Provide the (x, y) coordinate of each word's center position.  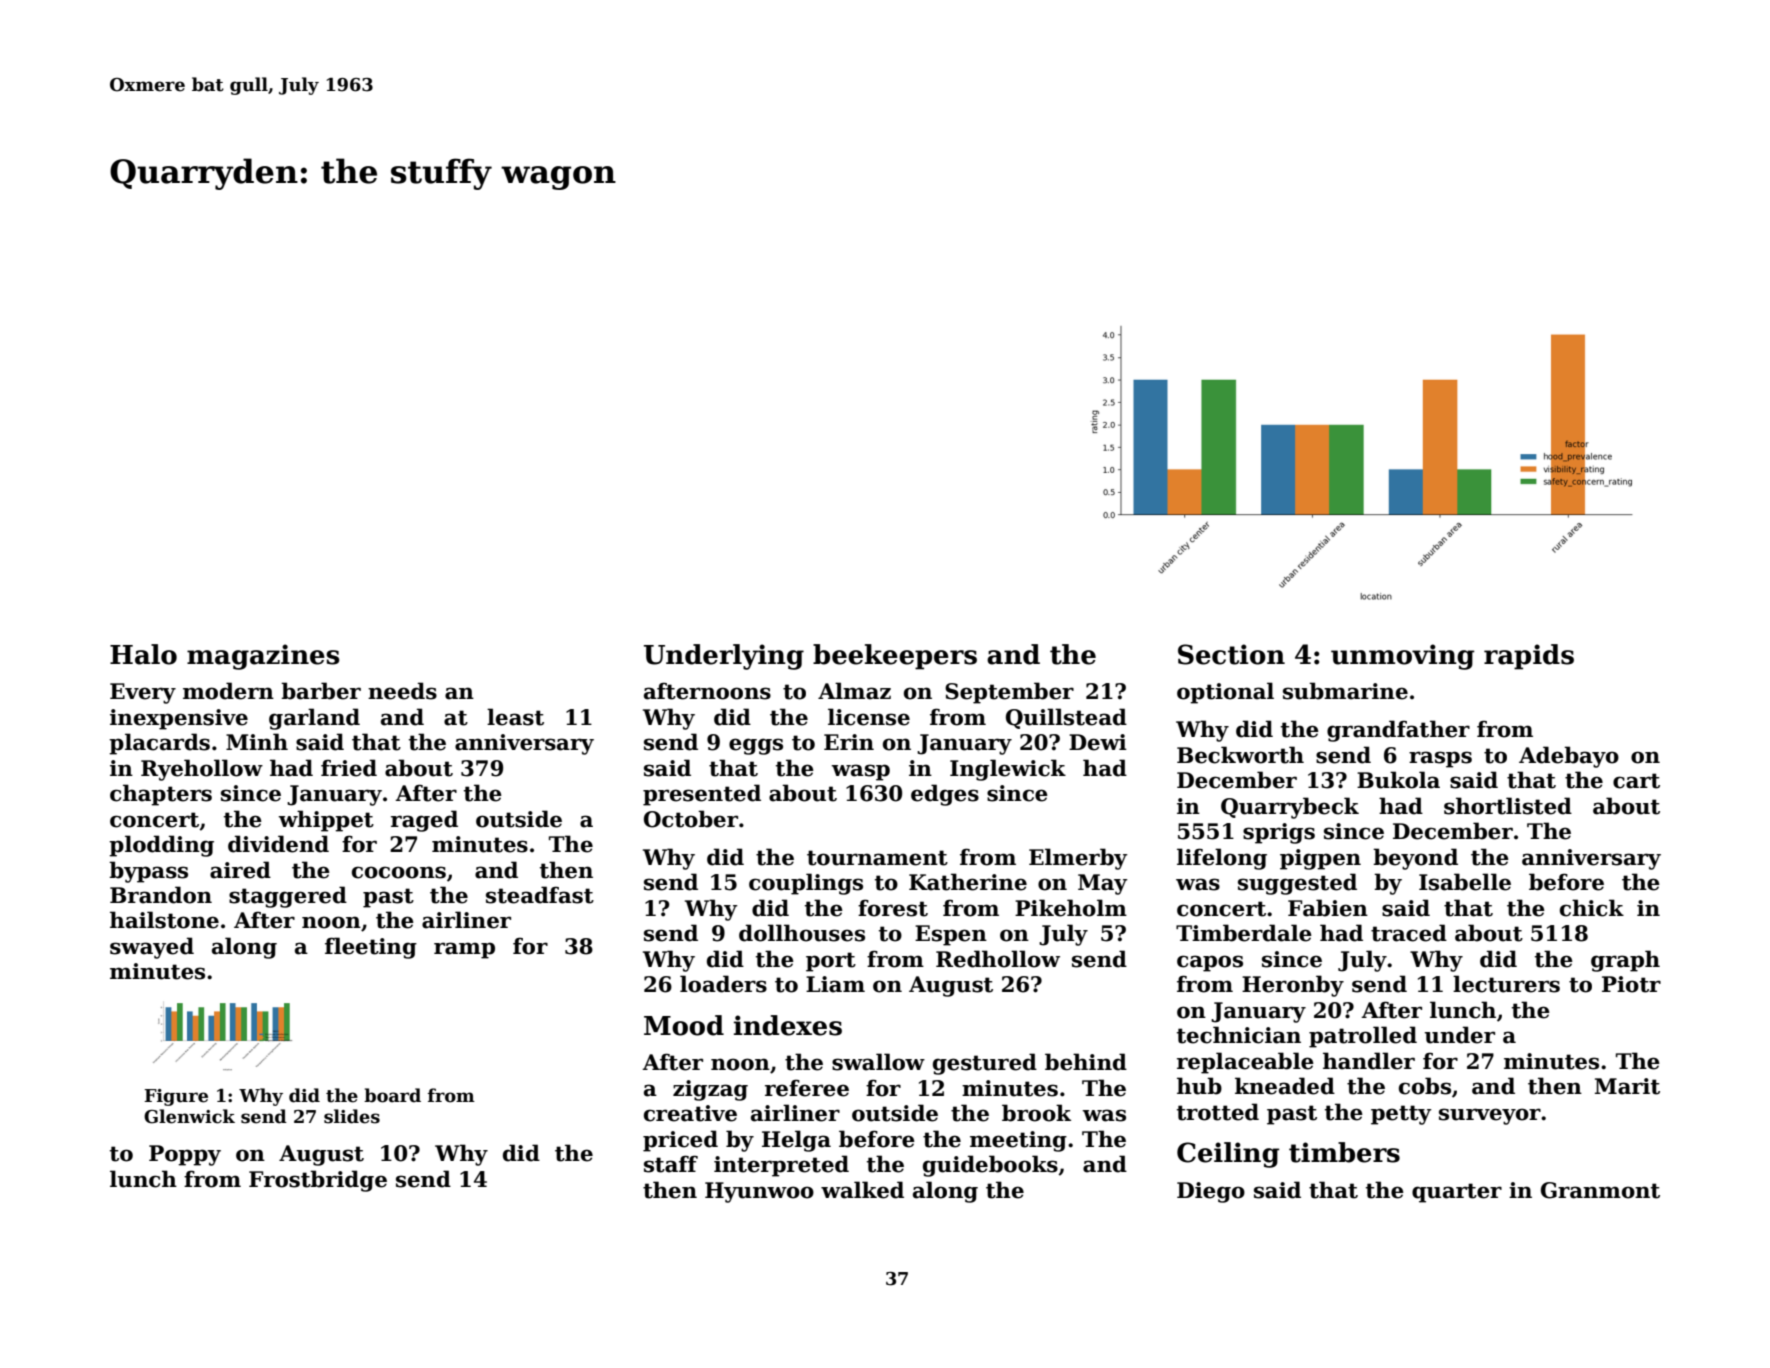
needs (402, 691)
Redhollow (998, 959)
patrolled (1363, 1037)
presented (702, 795)
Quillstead (1066, 718)
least (515, 717)
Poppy (185, 1155)
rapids (1529, 657)
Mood (684, 1025)
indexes (788, 1025)
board (392, 1095)
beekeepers (895, 657)
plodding (161, 846)
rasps (1440, 759)
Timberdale (1244, 933)
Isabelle (1465, 882)
